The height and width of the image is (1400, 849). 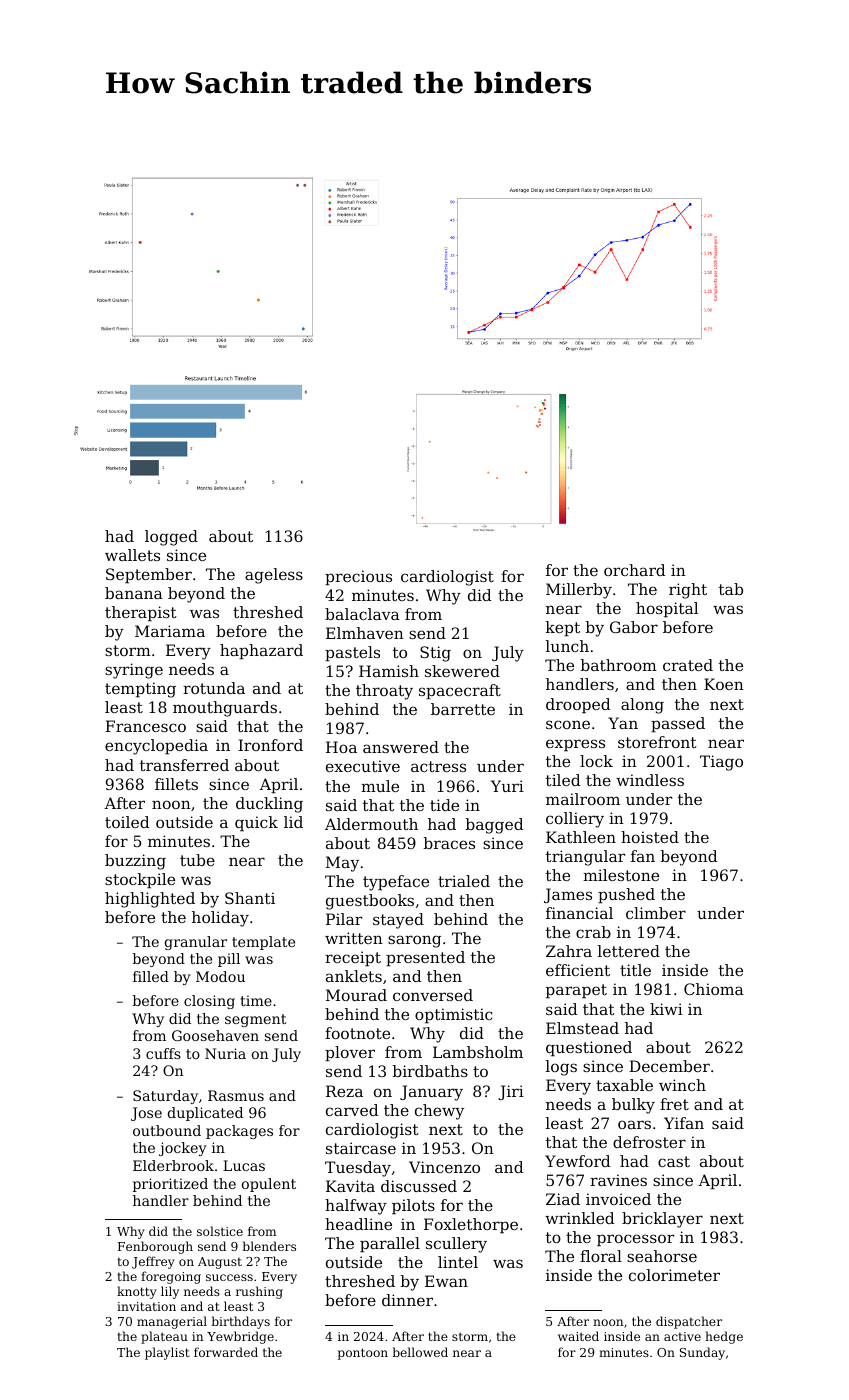 I want to click on orchard, so click(x=634, y=570).
